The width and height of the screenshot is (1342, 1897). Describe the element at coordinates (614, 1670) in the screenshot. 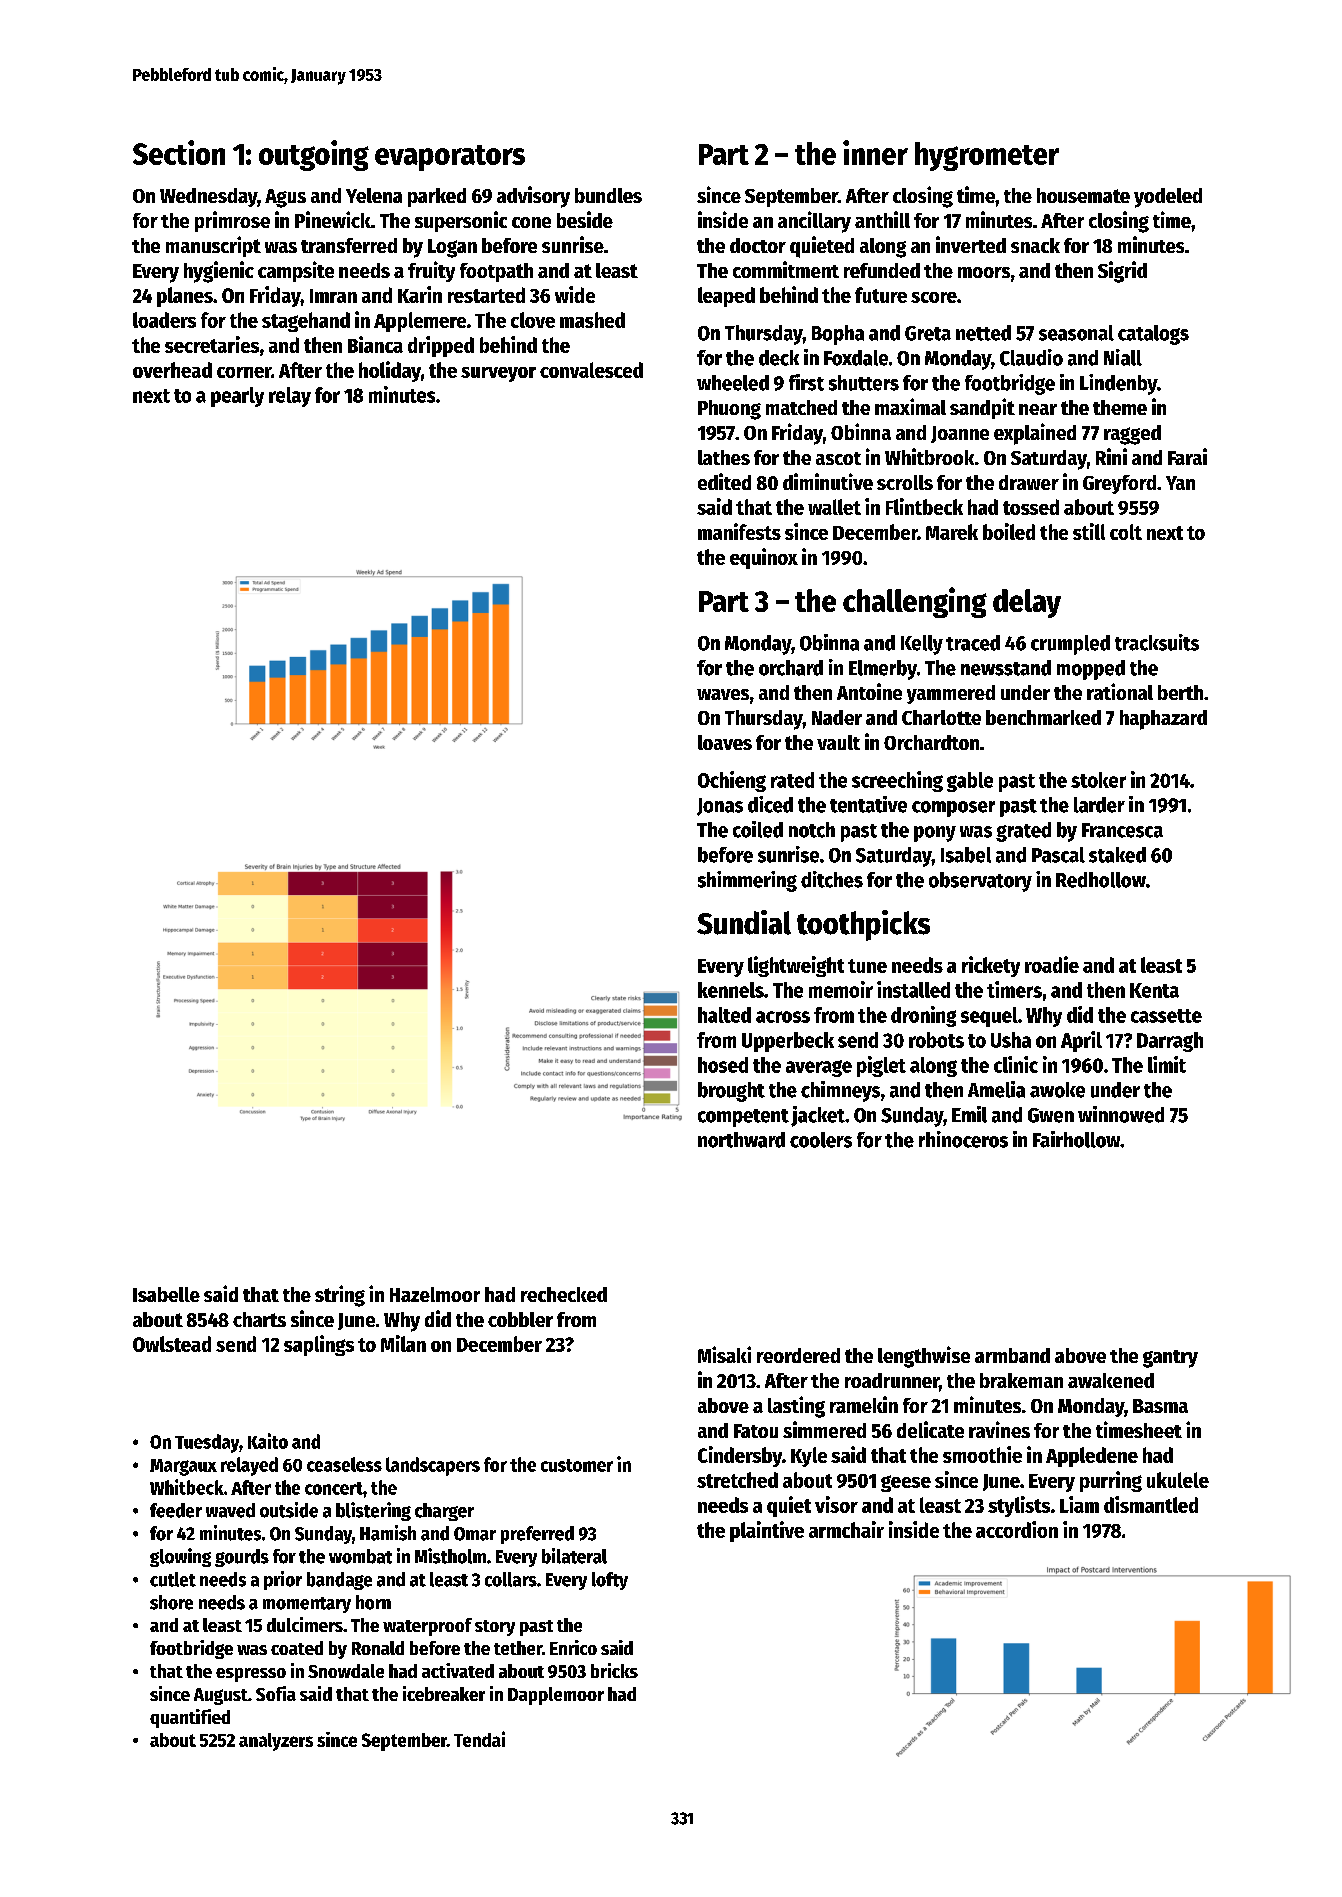

I see `bricks` at that location.
